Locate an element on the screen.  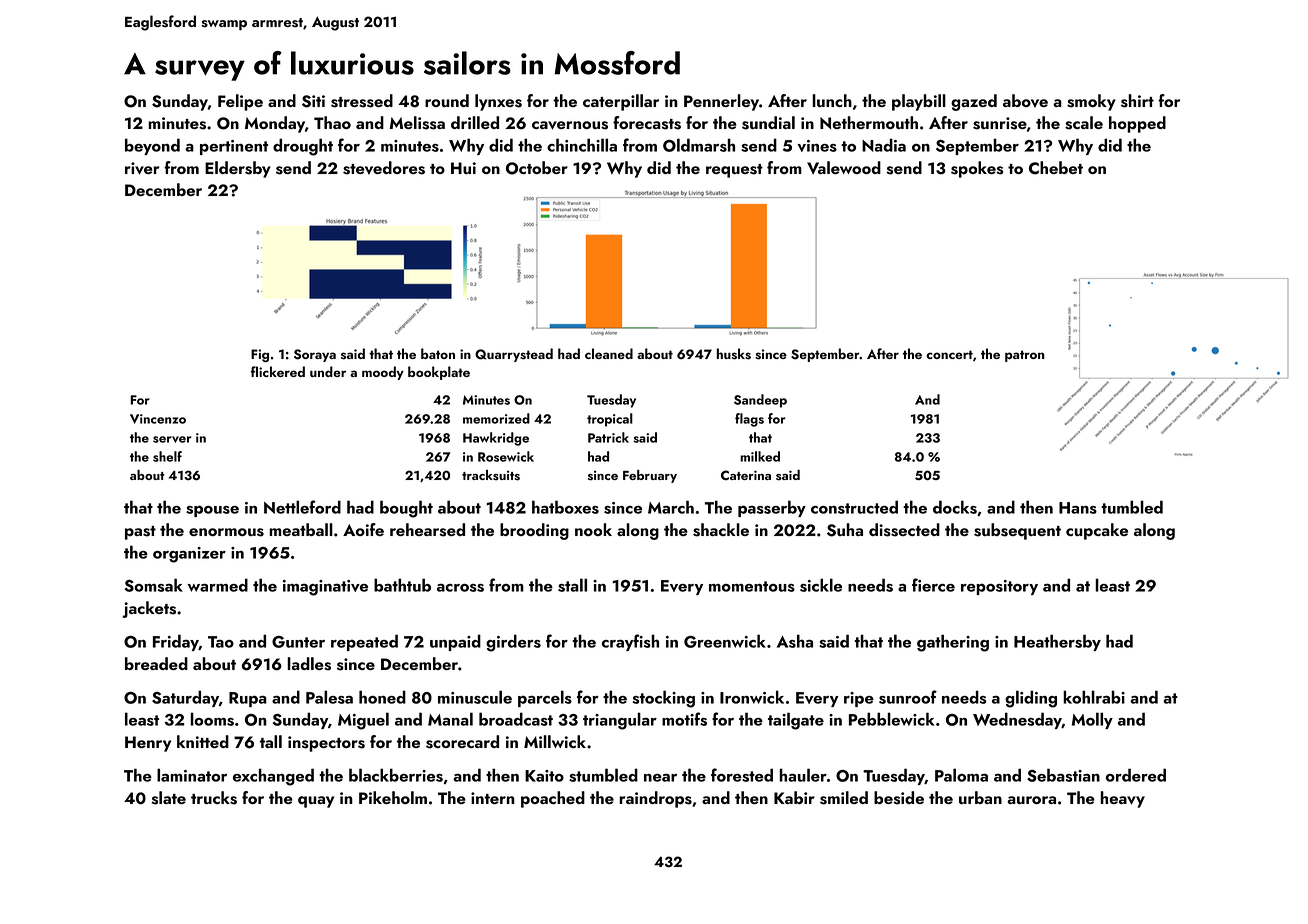
under is located at coordinates (328, 371).
